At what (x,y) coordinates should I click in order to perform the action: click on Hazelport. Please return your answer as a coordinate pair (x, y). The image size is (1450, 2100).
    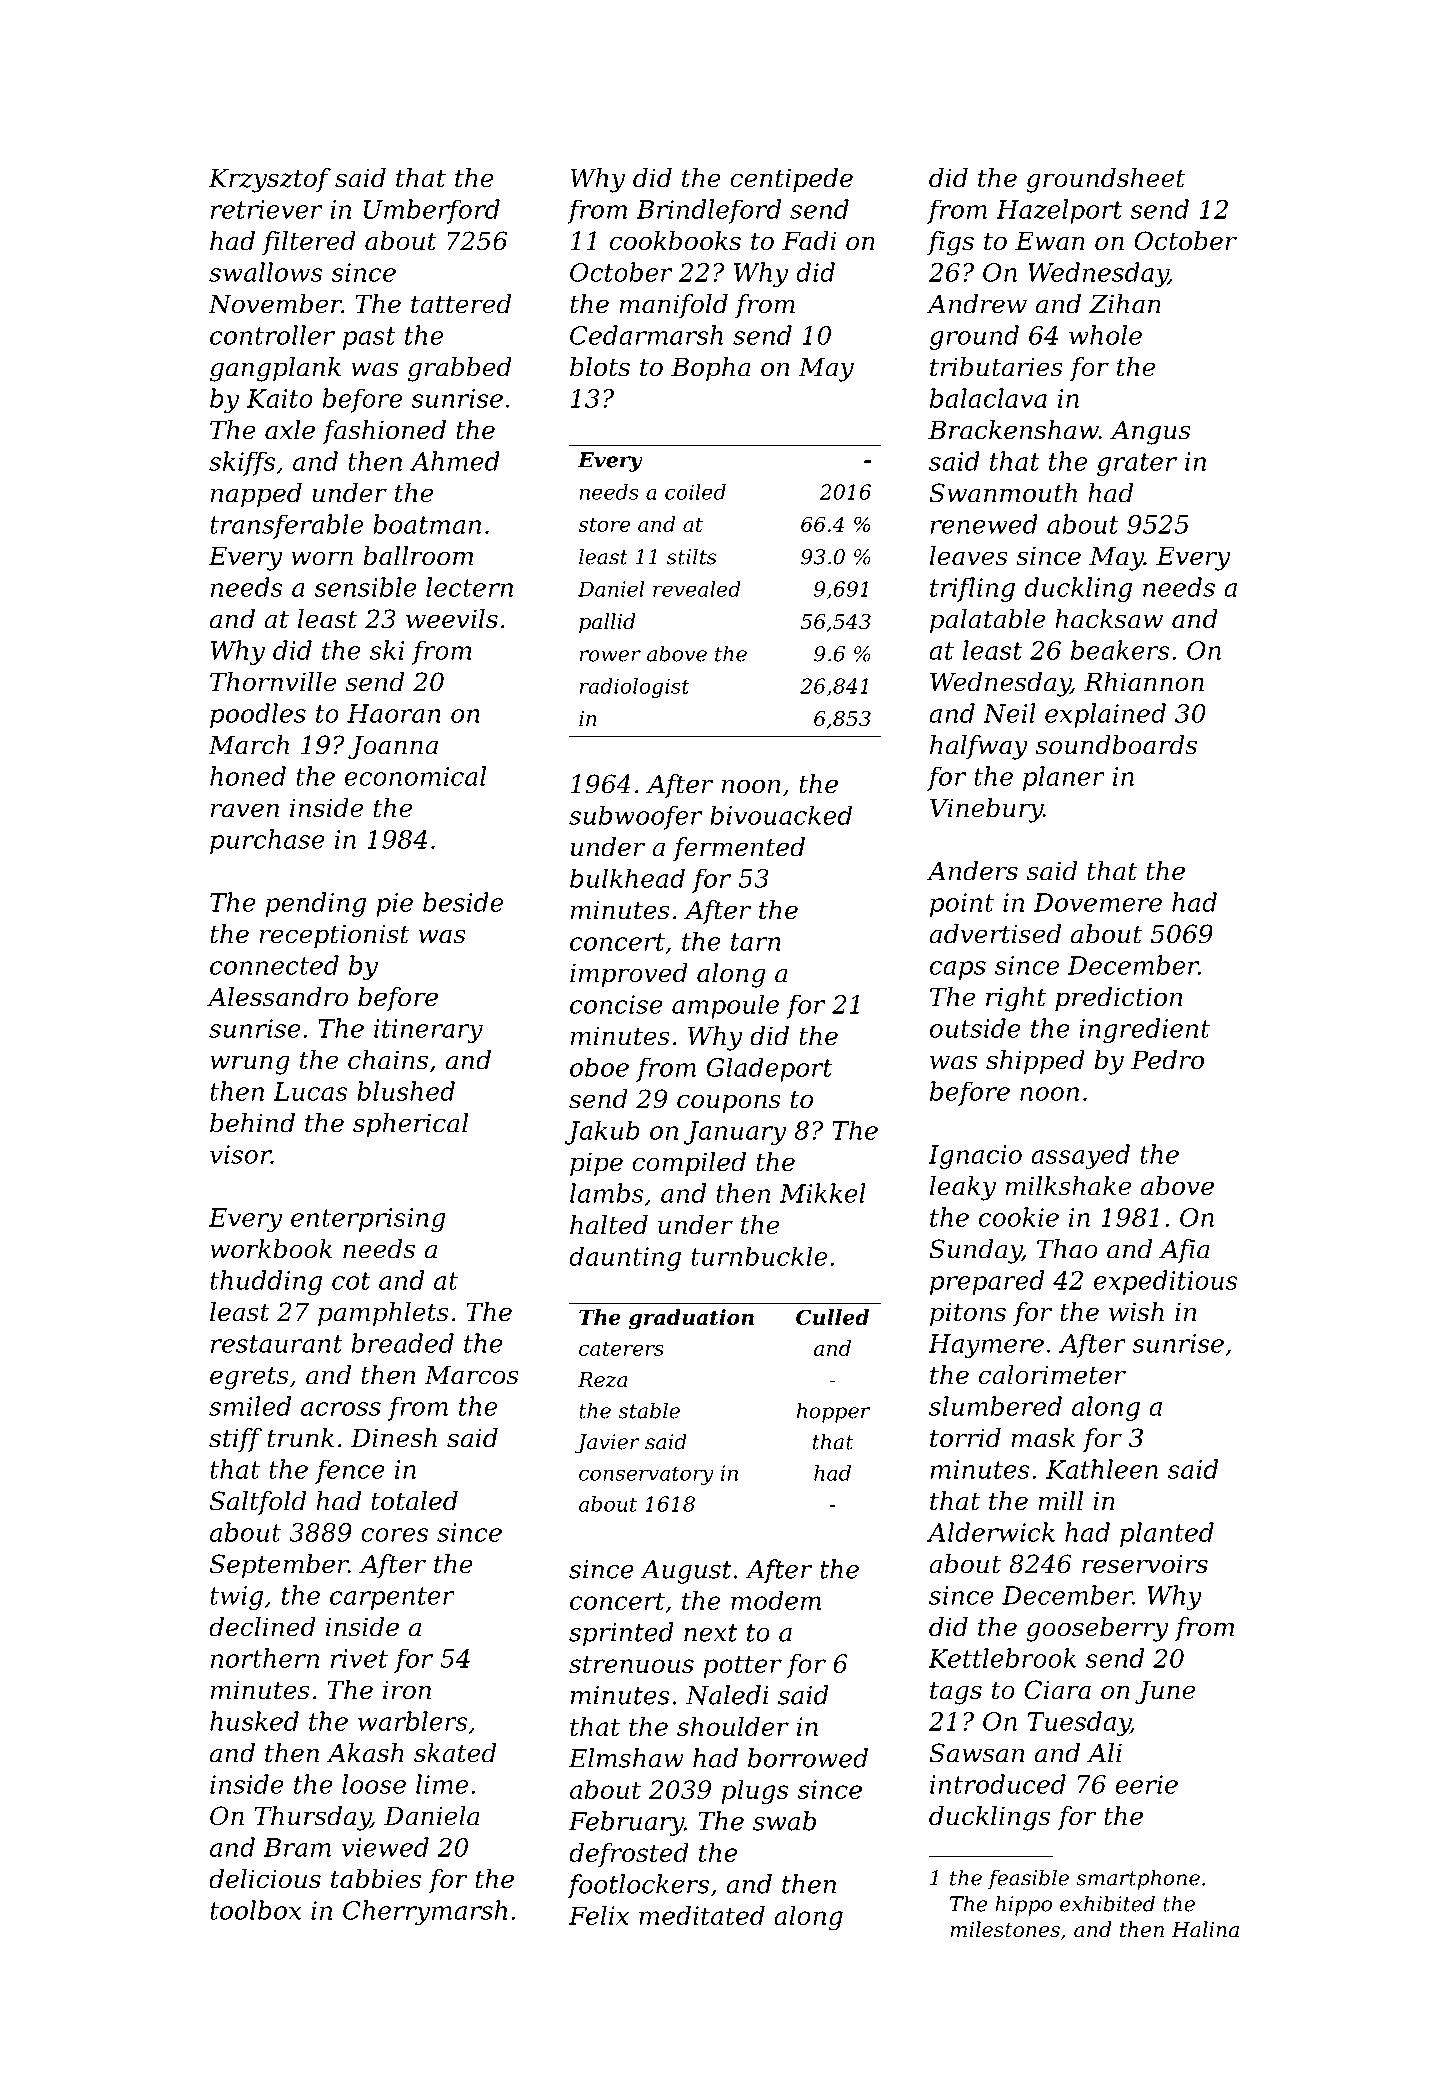
    Looking at the image, I should click on (1059, 211).
